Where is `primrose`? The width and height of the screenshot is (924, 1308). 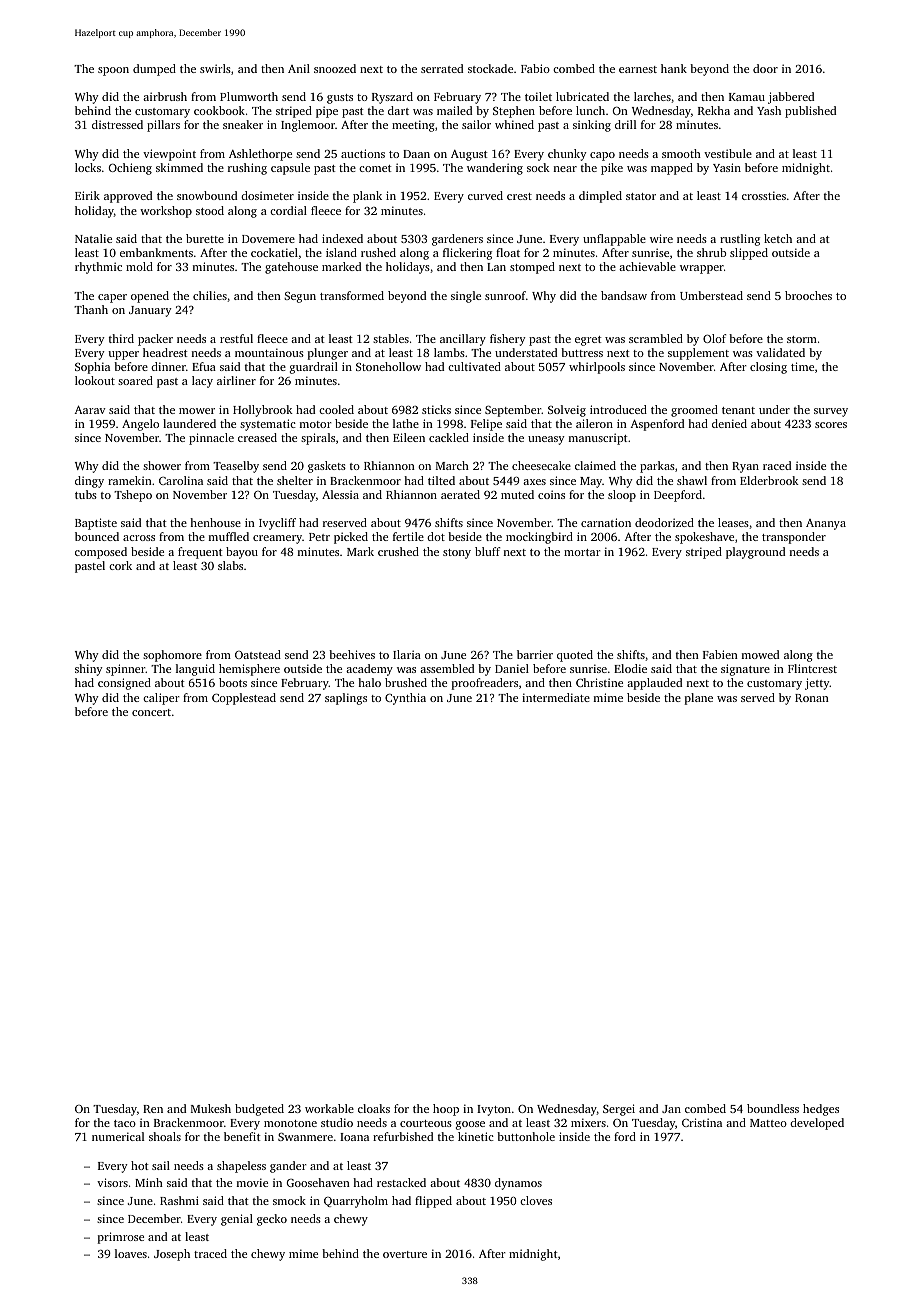 primrose is located at coordinates (120, 1238).
